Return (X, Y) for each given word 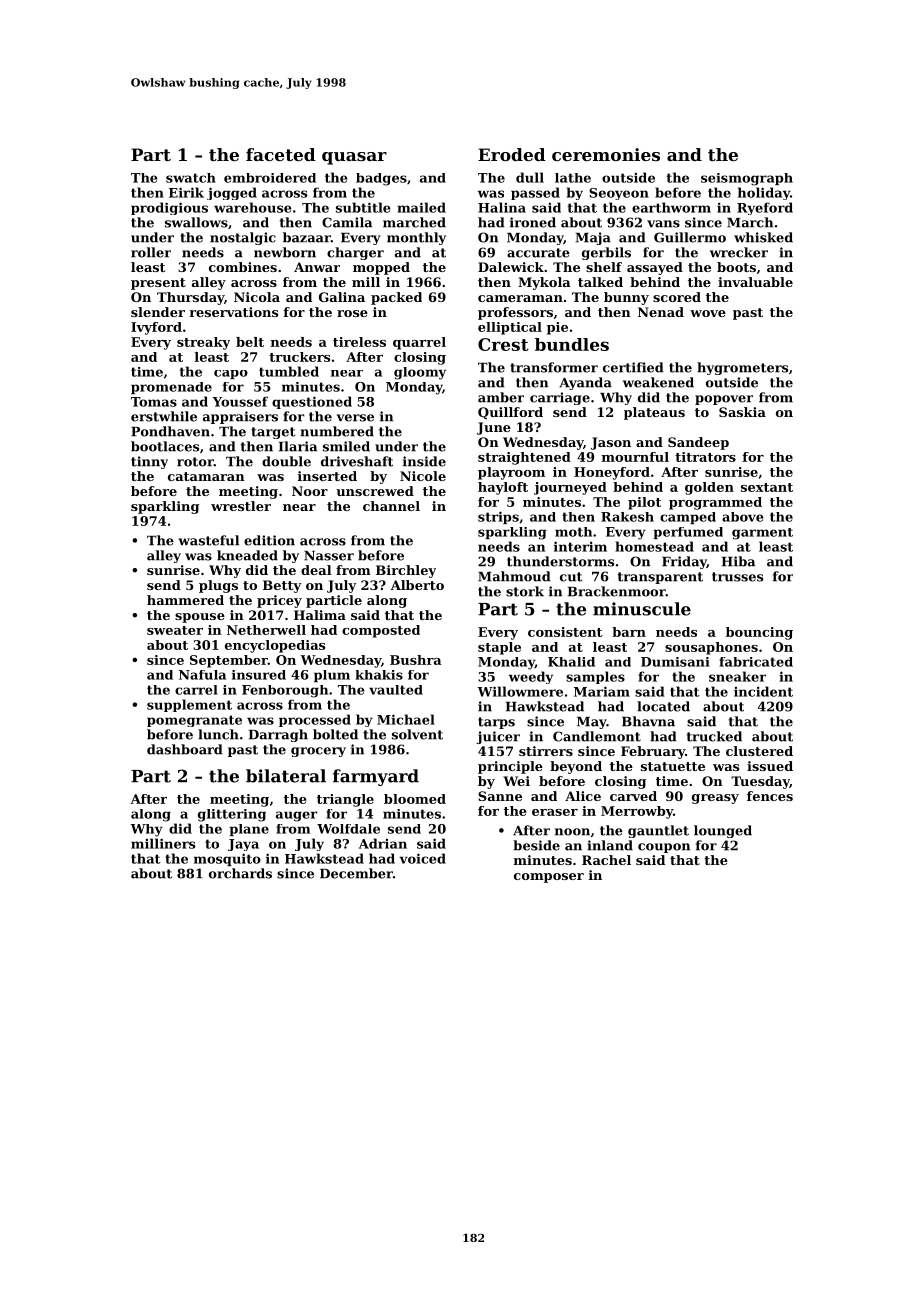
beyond (576, 767)
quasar (354, 158)
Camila (347, 222)
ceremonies (606, 154)
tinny (149, 462)
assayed (655, 268)
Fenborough (285, 691)
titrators (705, 457)
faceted (280, 154)
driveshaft (357, 461)
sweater (175, 630)
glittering (232, 815)
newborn (285, 252)
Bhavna (648, 721)
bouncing (759, 633)
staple (499, 648)
